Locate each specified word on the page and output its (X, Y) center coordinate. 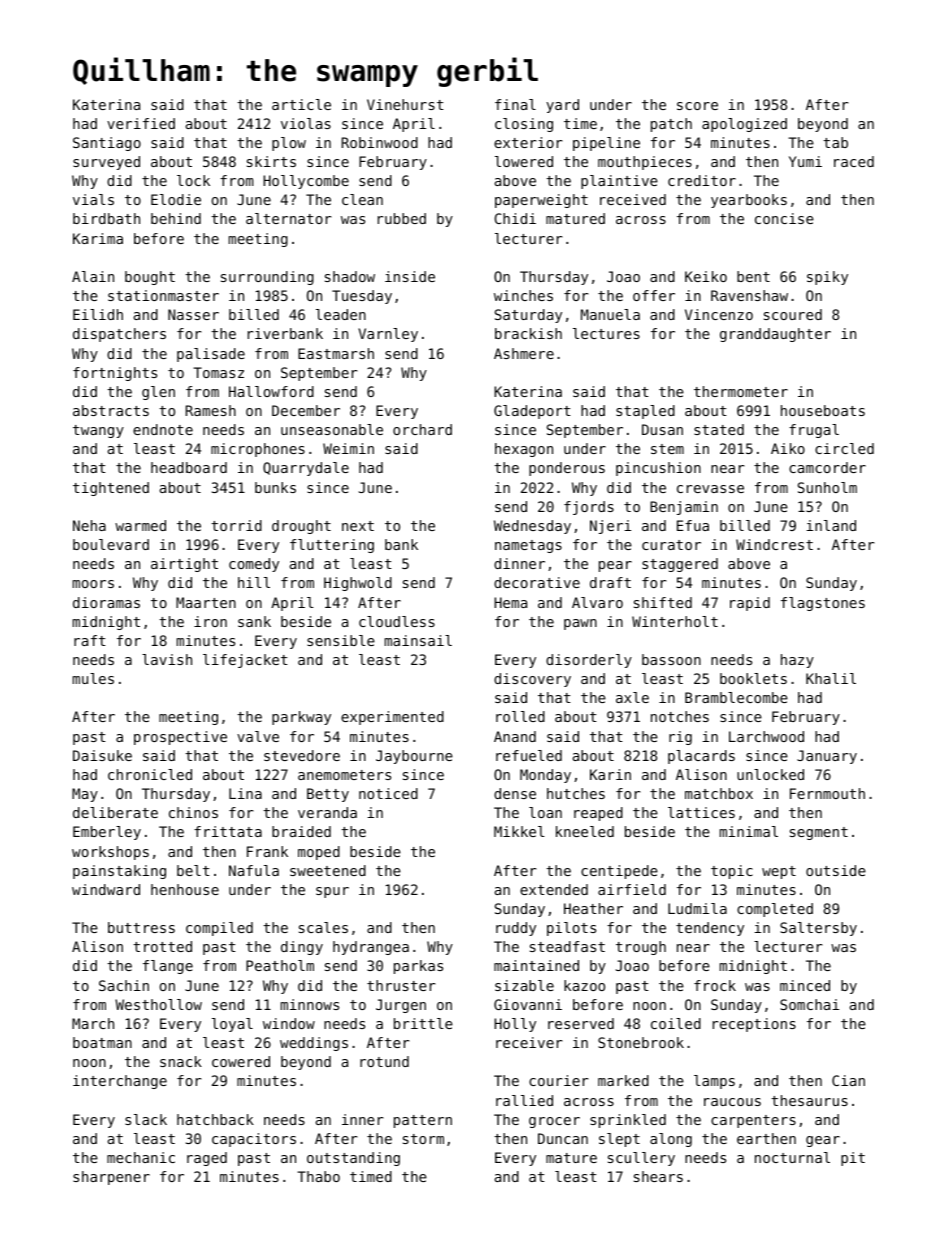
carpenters (753, 1121)
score (697, 106)
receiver (529, 1042)
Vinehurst (405, 104)
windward (106, 889)
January (827, 757)
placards (701, 757)
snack (181, 1061)
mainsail (418, 640)
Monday (545, 776)
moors (93, 584)
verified (141, 123)
